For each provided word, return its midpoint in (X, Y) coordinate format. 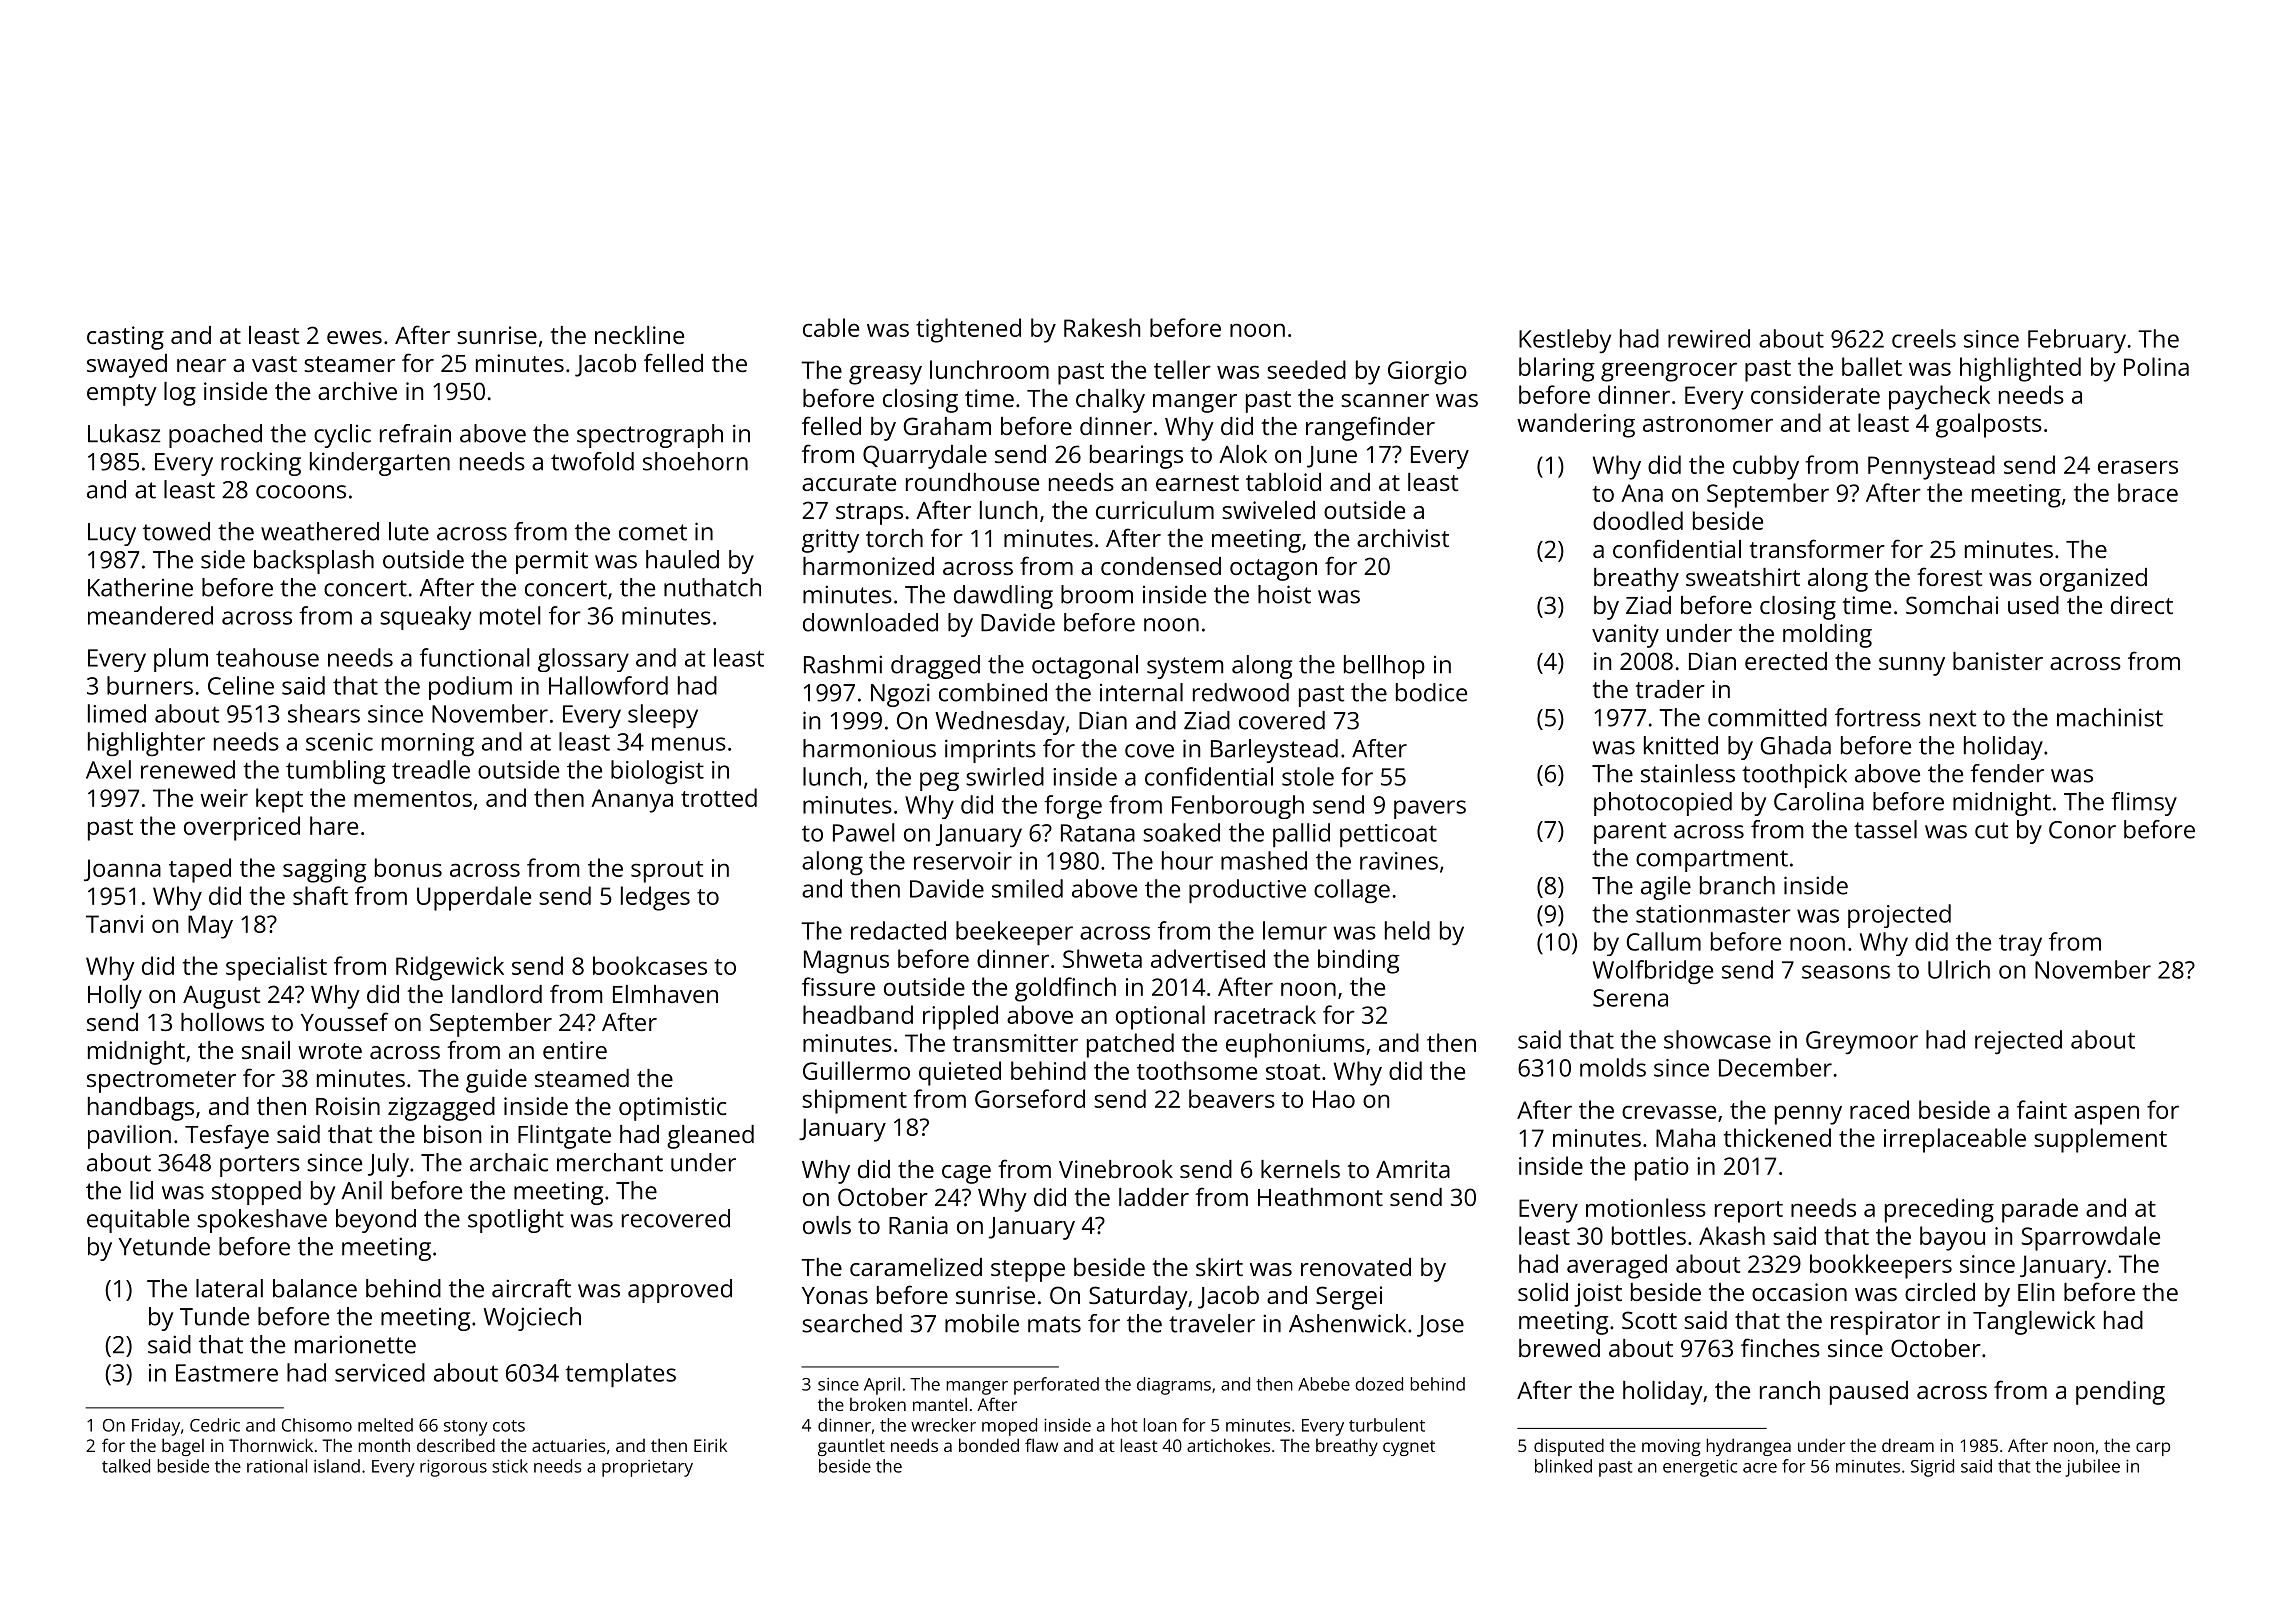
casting (125, 338)
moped (1009, 1427)
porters (260, 1166)
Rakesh (1102, 327)
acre (1760, 1468)
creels (1924, 338)
